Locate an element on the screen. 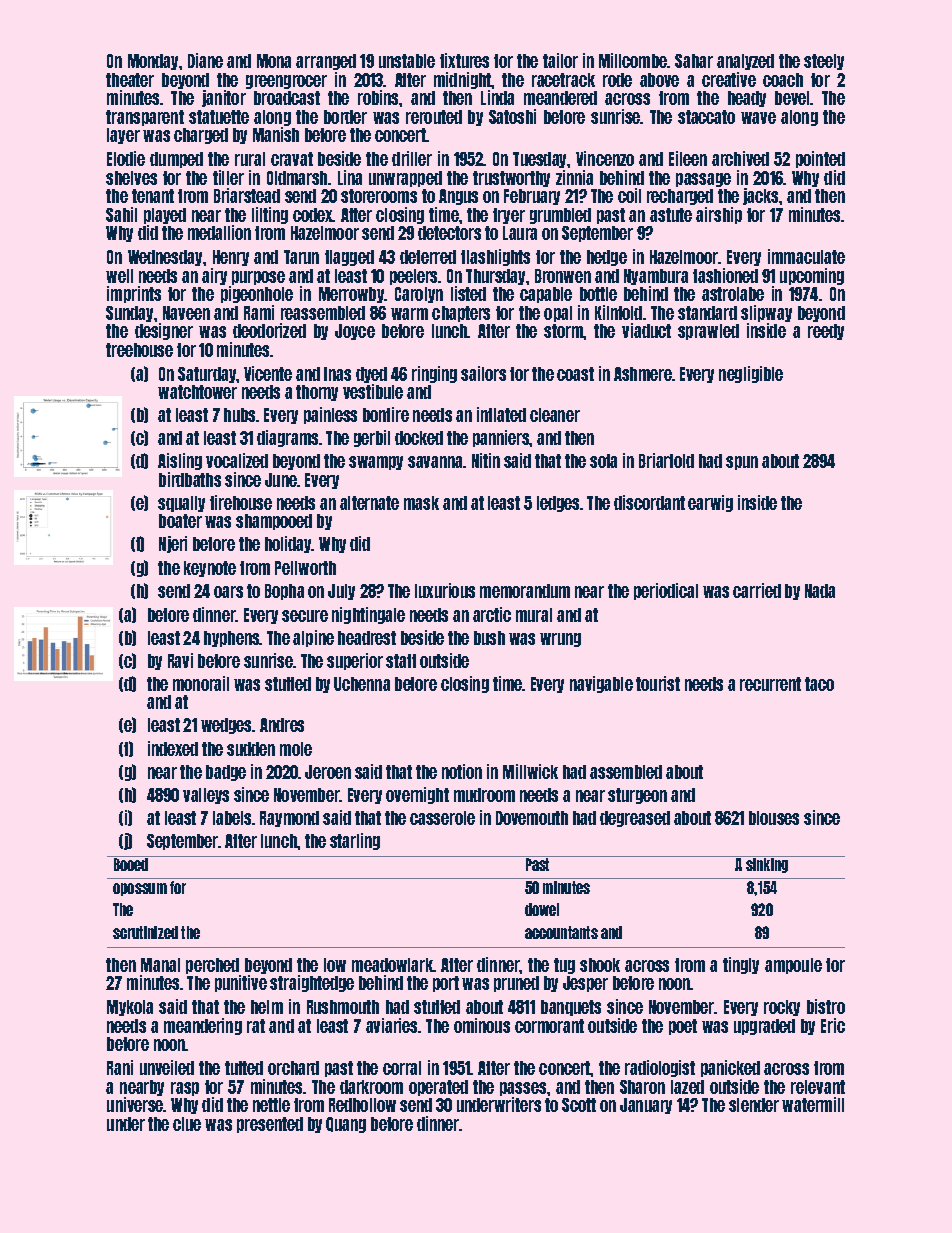 The width and height of the screenshot is (952, 1233). sprawled is located at coordinates (708, 332).
